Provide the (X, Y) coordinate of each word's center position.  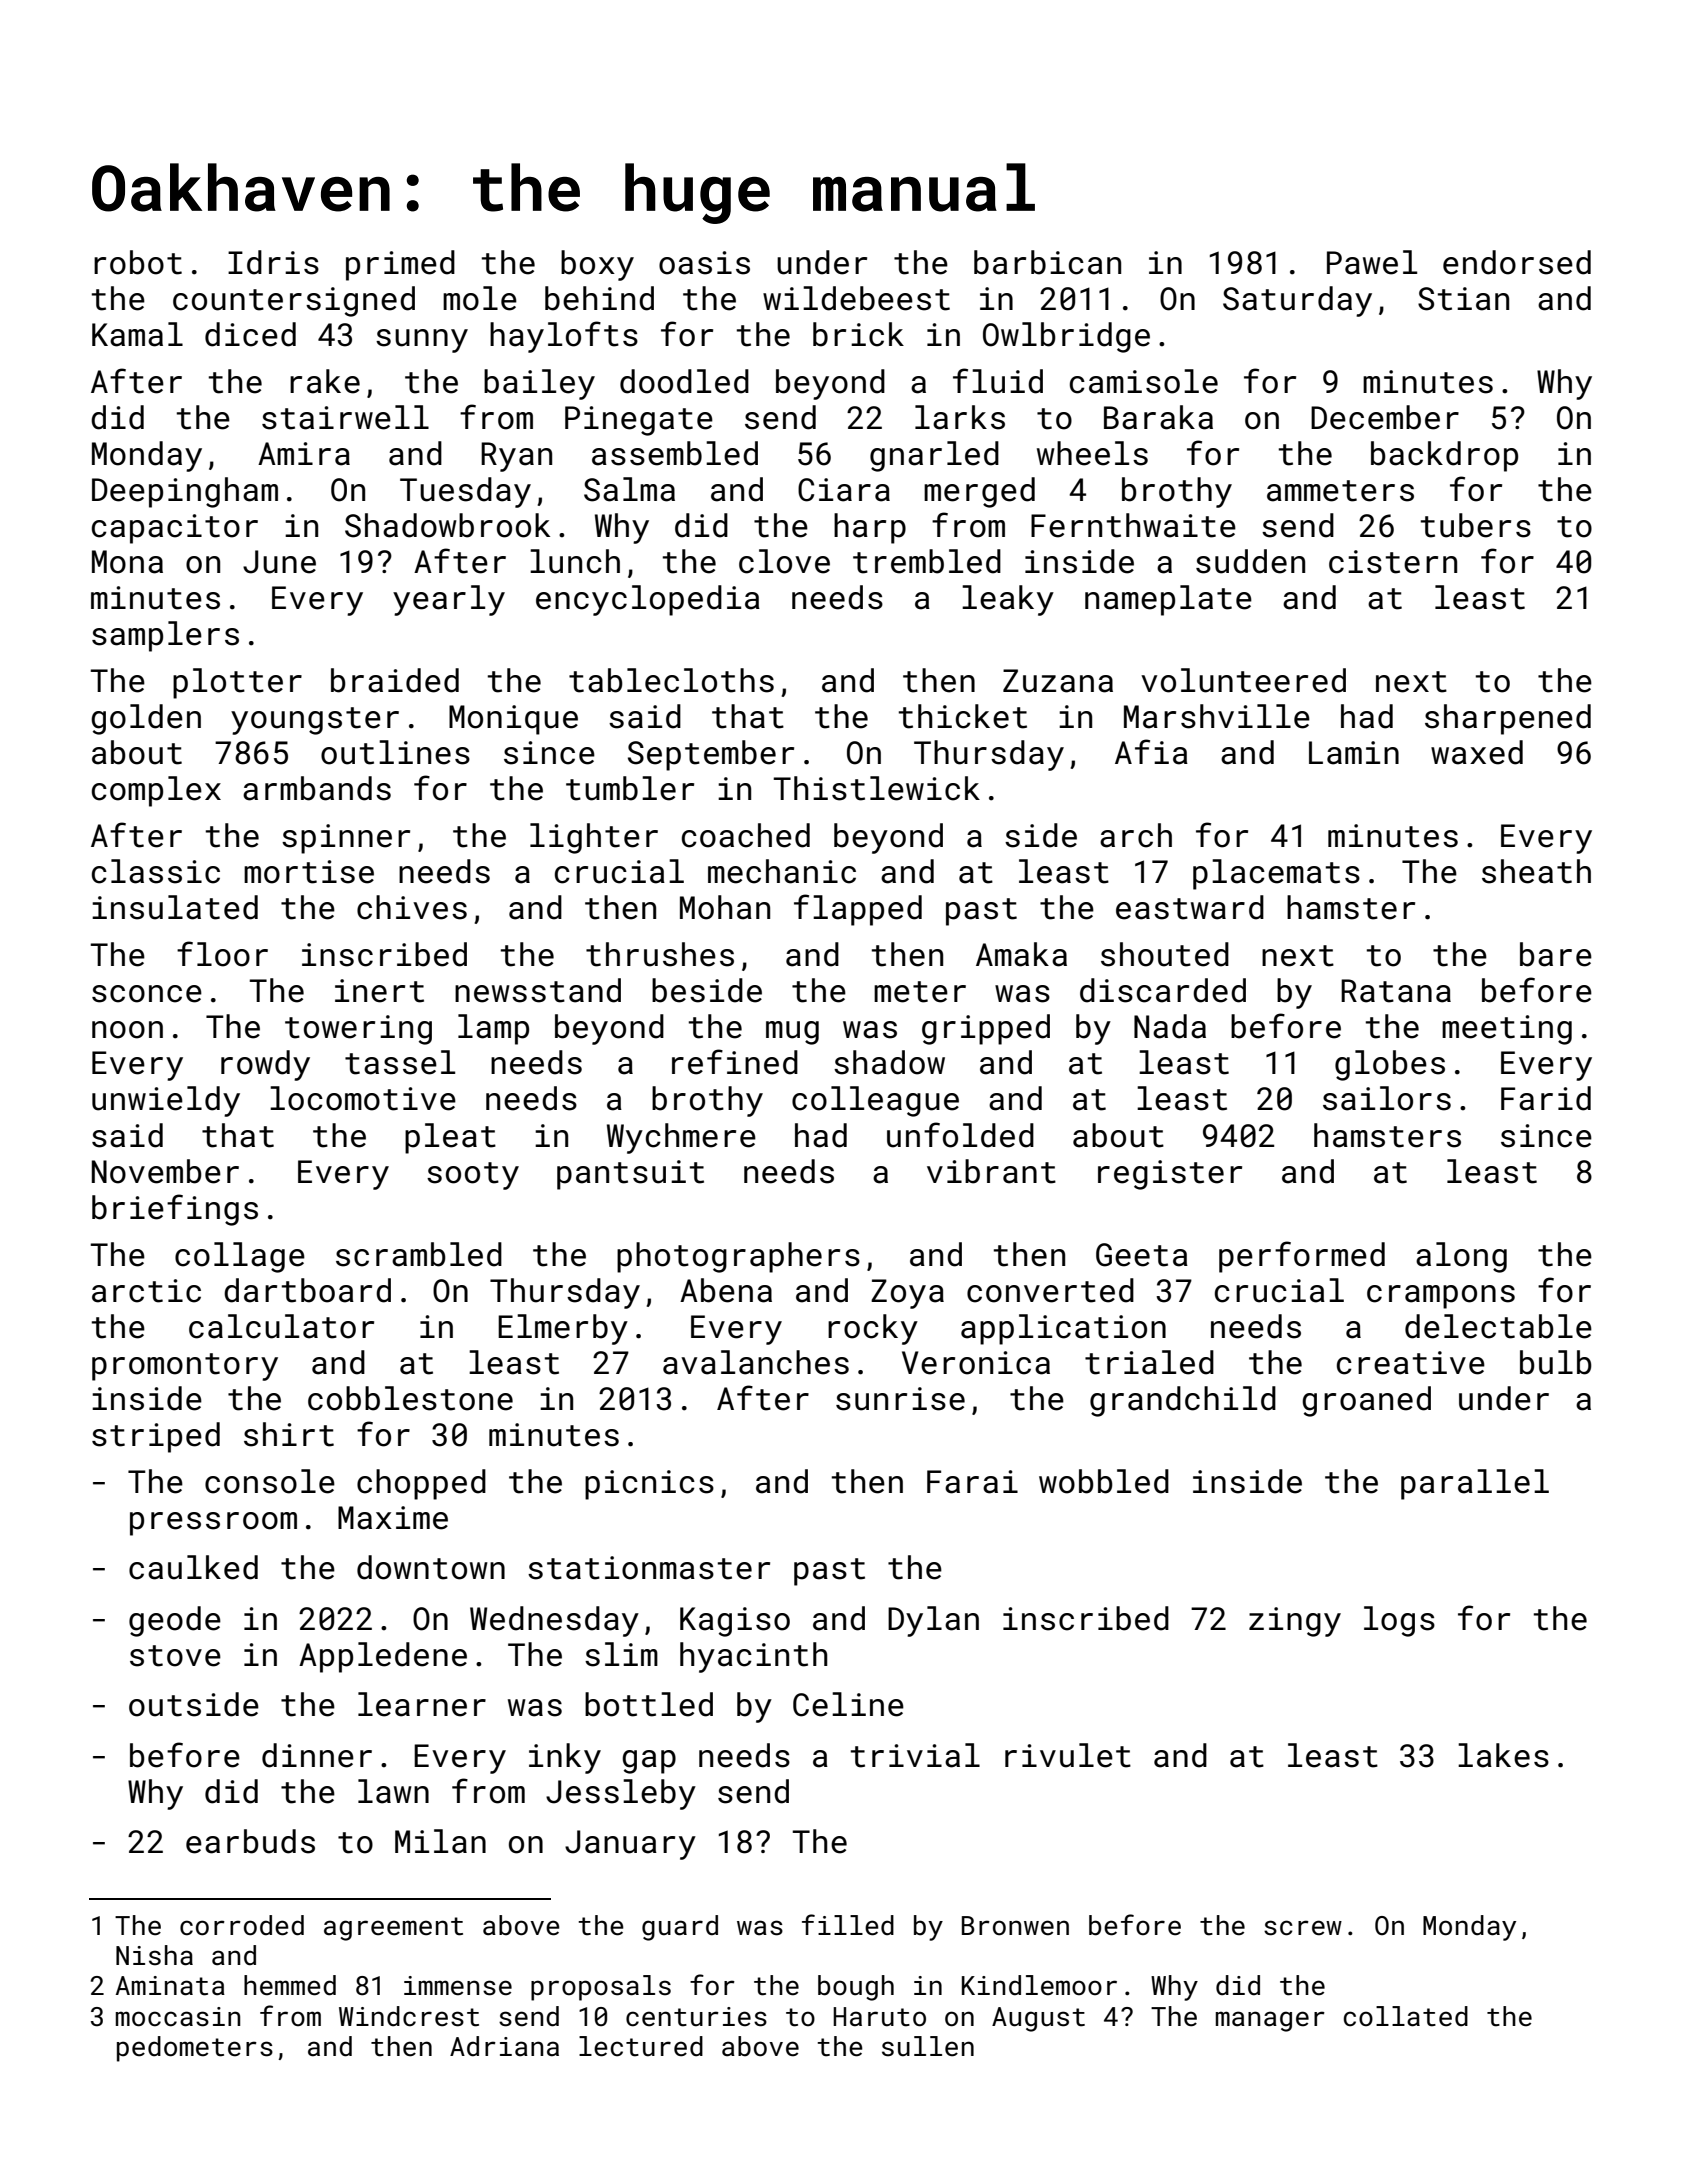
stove (175, 1656)
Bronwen (1015, 1926)
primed (400, 265)
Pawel (1372, 262)
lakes (1503, 1755)
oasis (704, 263)
